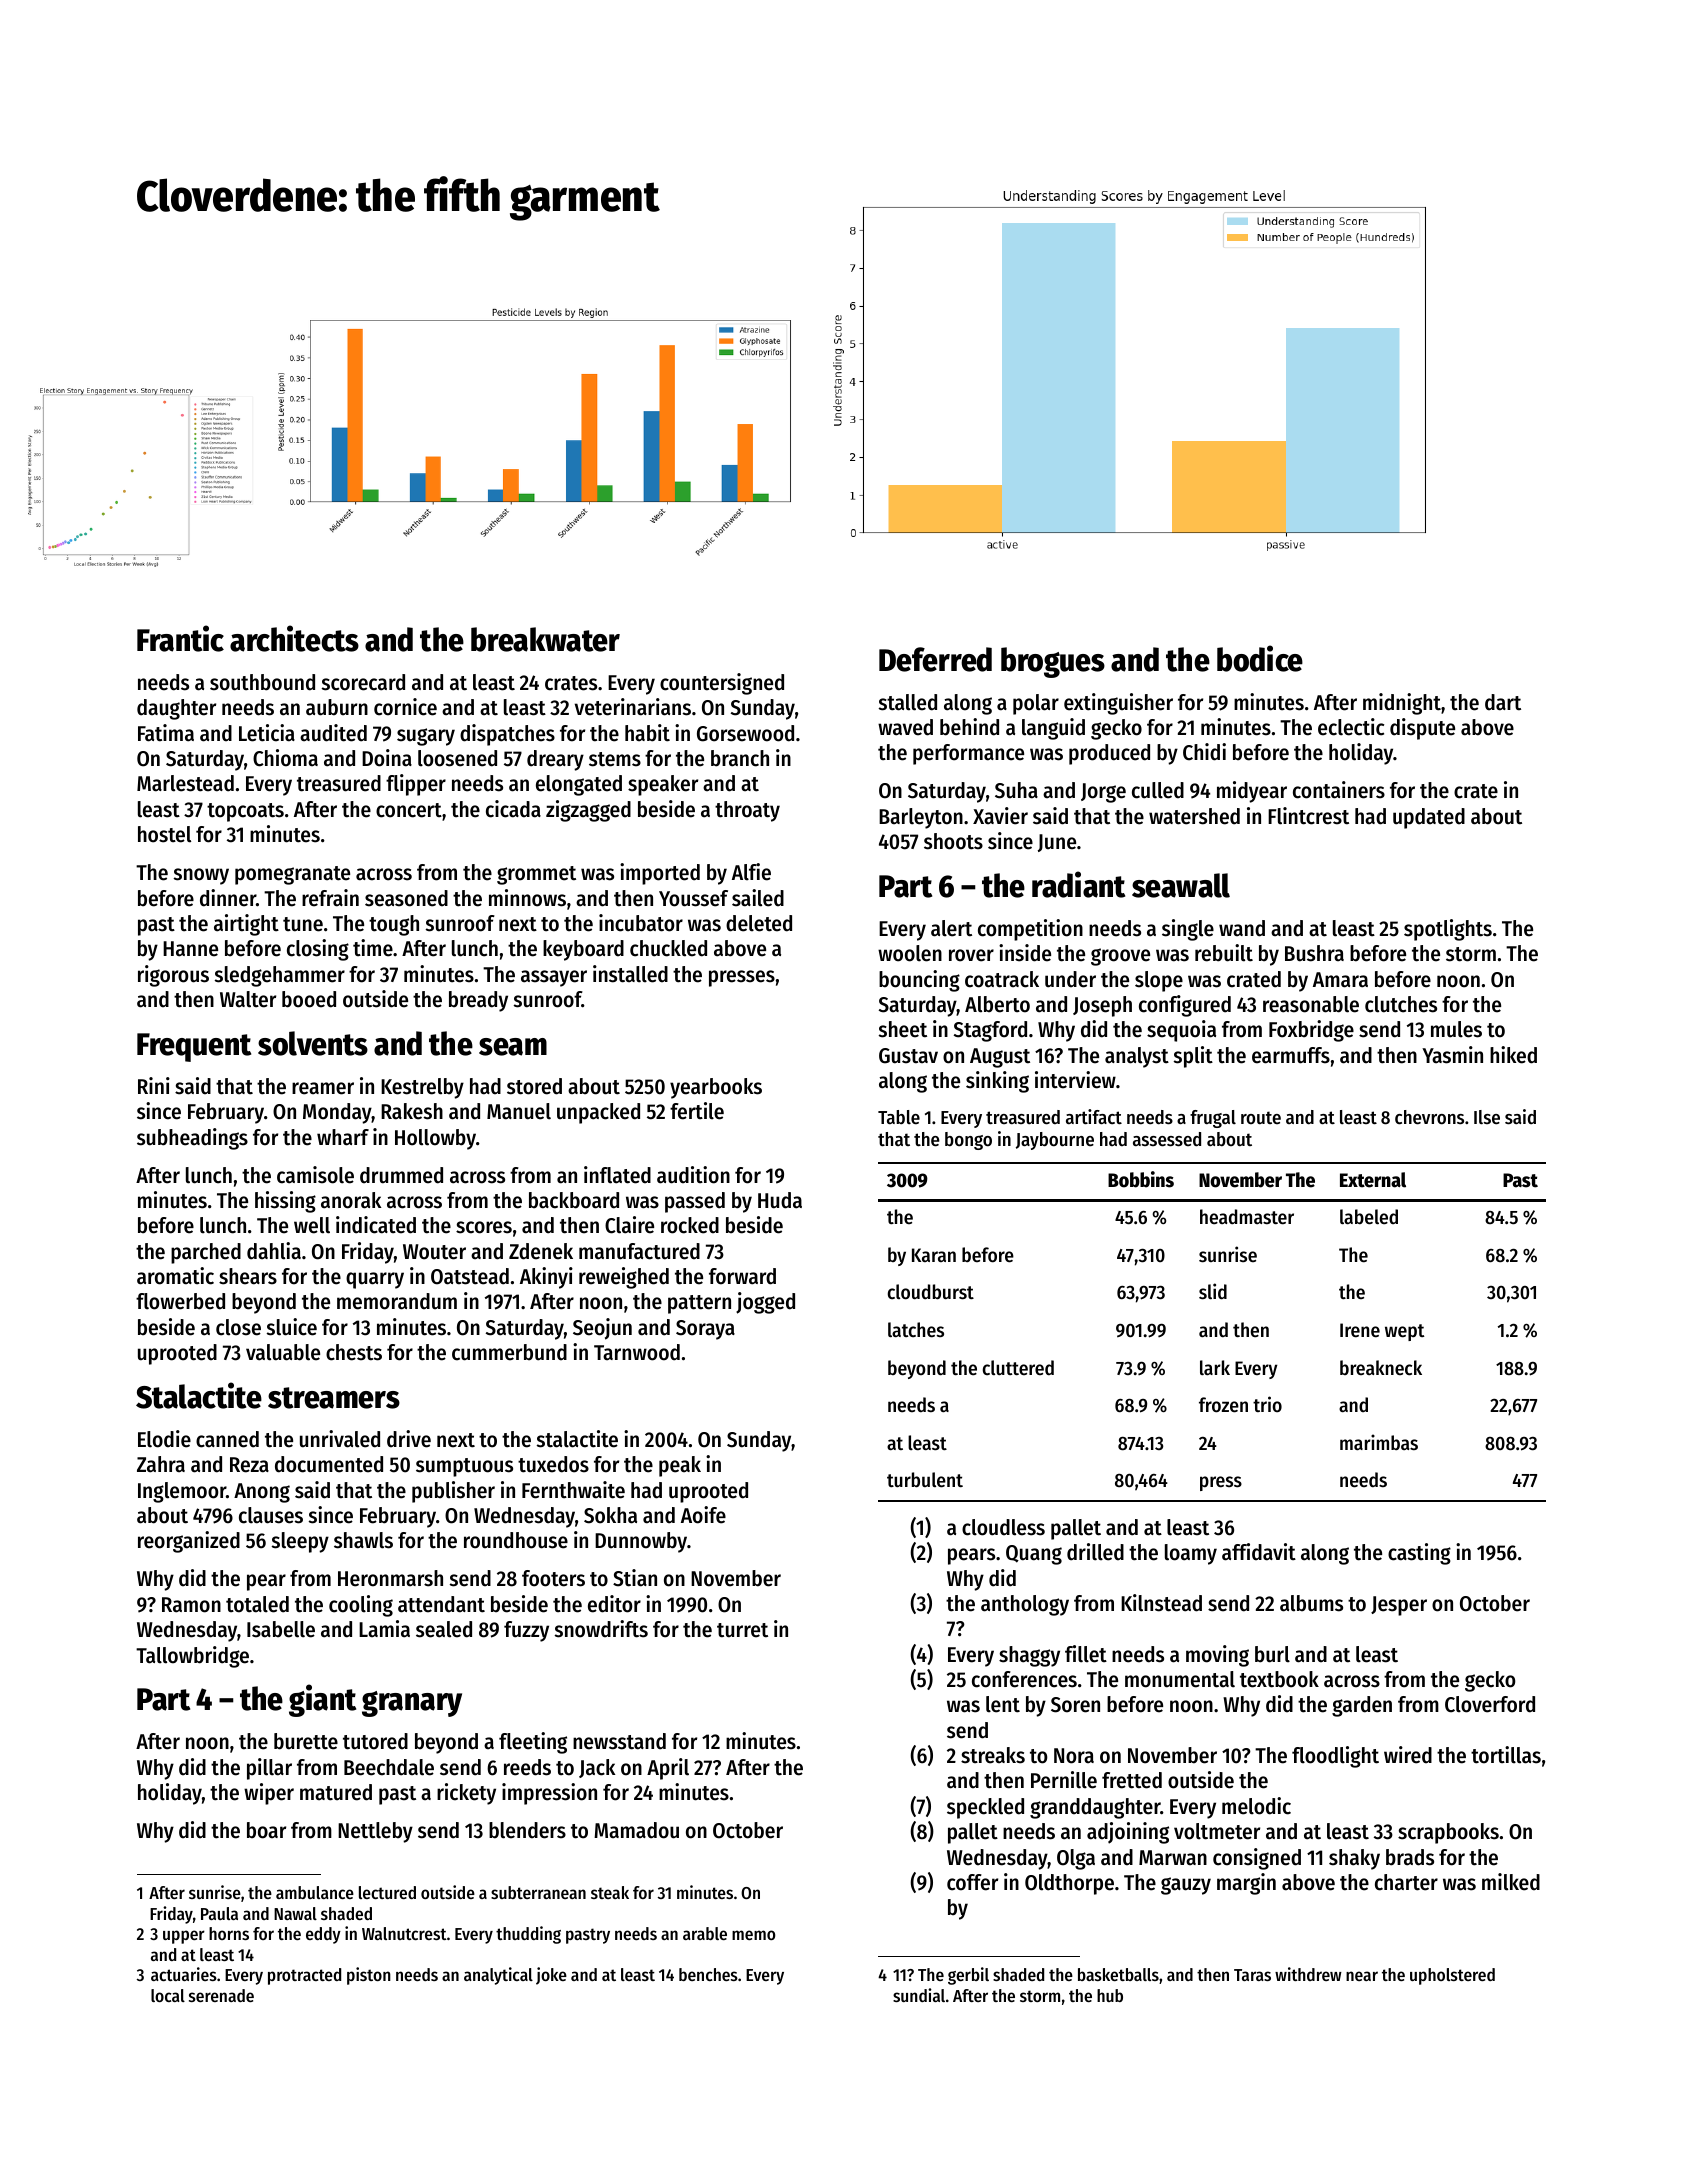 The width and height of the page is (1683, 2178). Describe the element at coordinates (164, 1439) in the page. I see `Elodie` at that location.
